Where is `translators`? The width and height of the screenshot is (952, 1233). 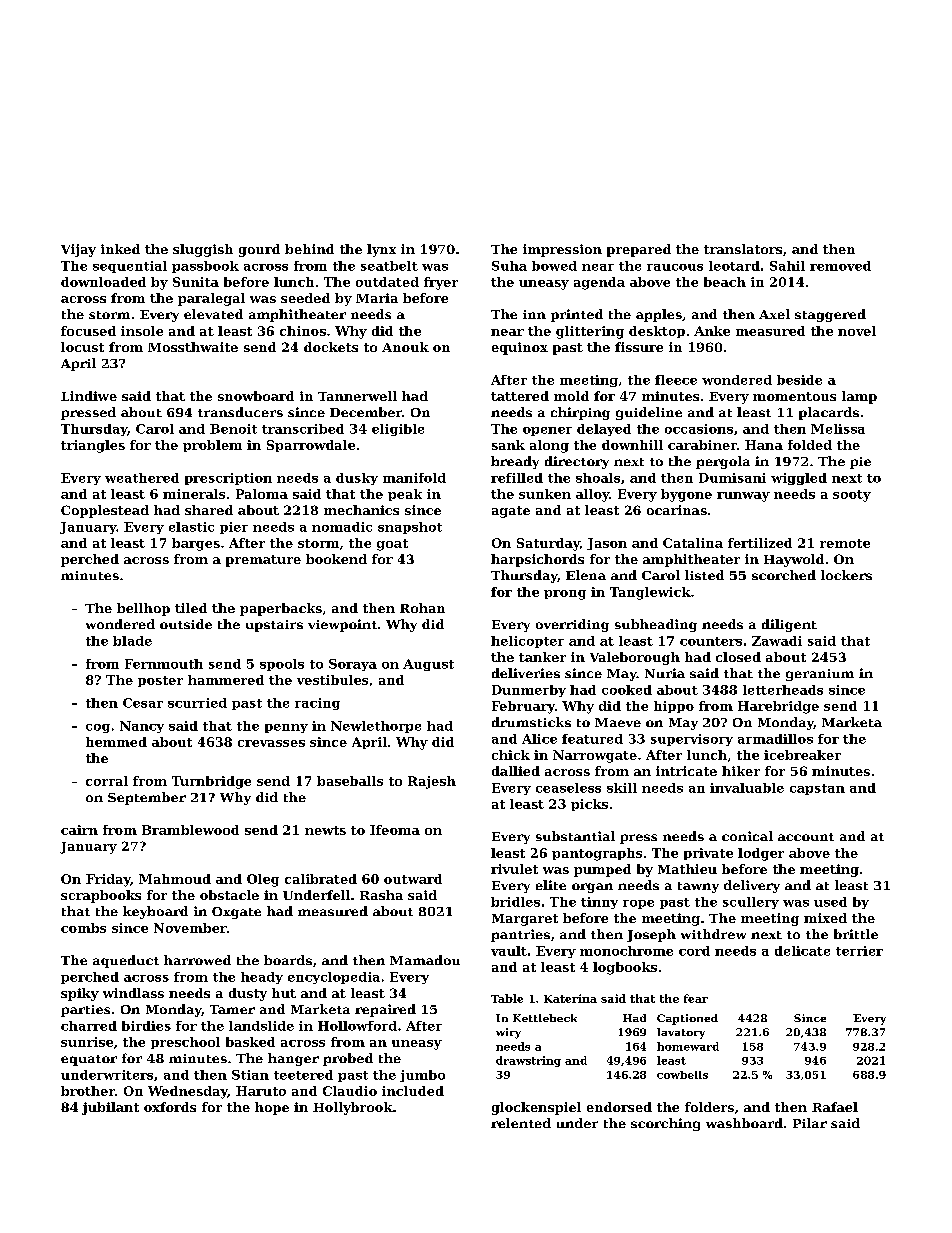 translators is located at coordinates (743, 249).
